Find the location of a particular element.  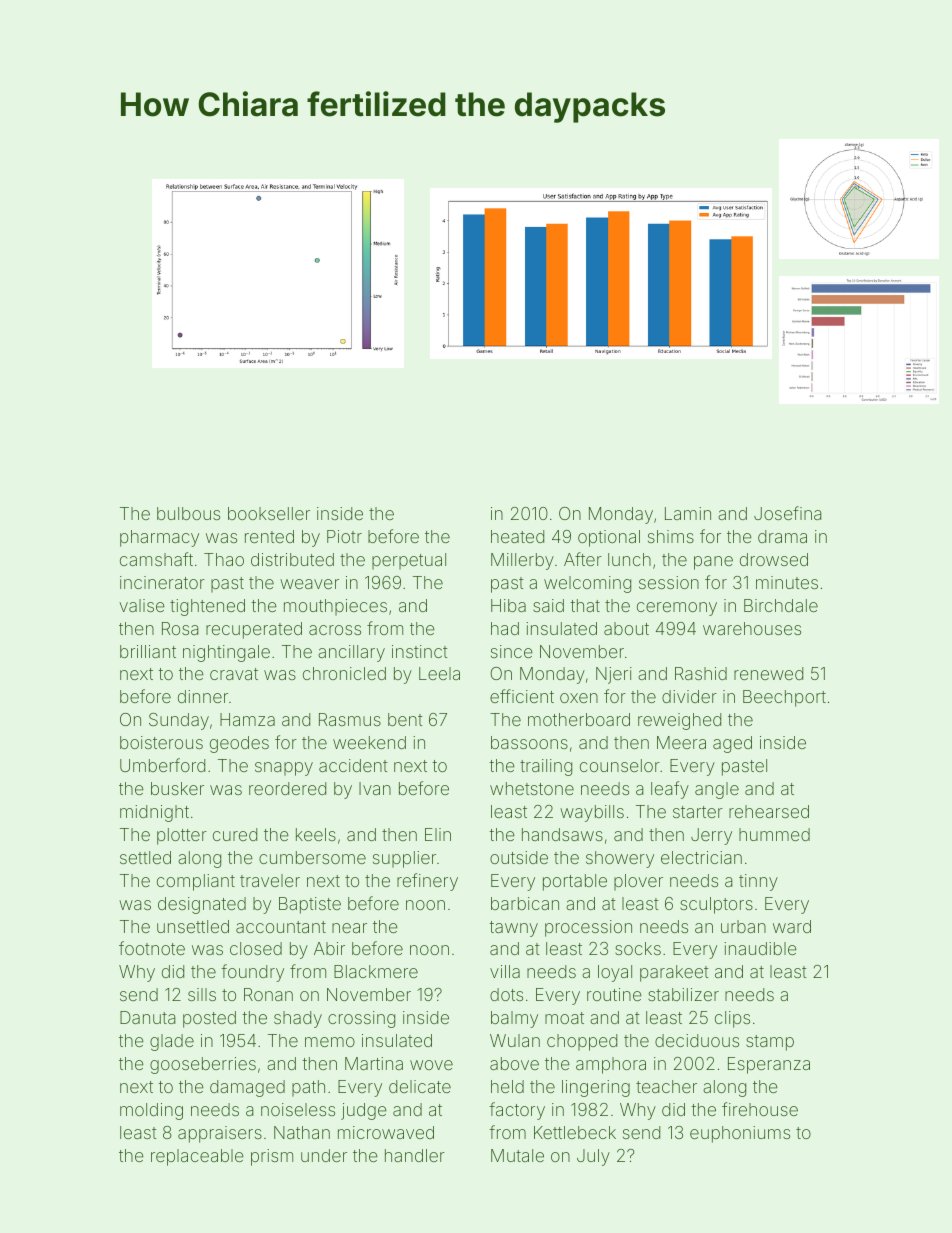

brilliant is located at coordinates (148, 651).
